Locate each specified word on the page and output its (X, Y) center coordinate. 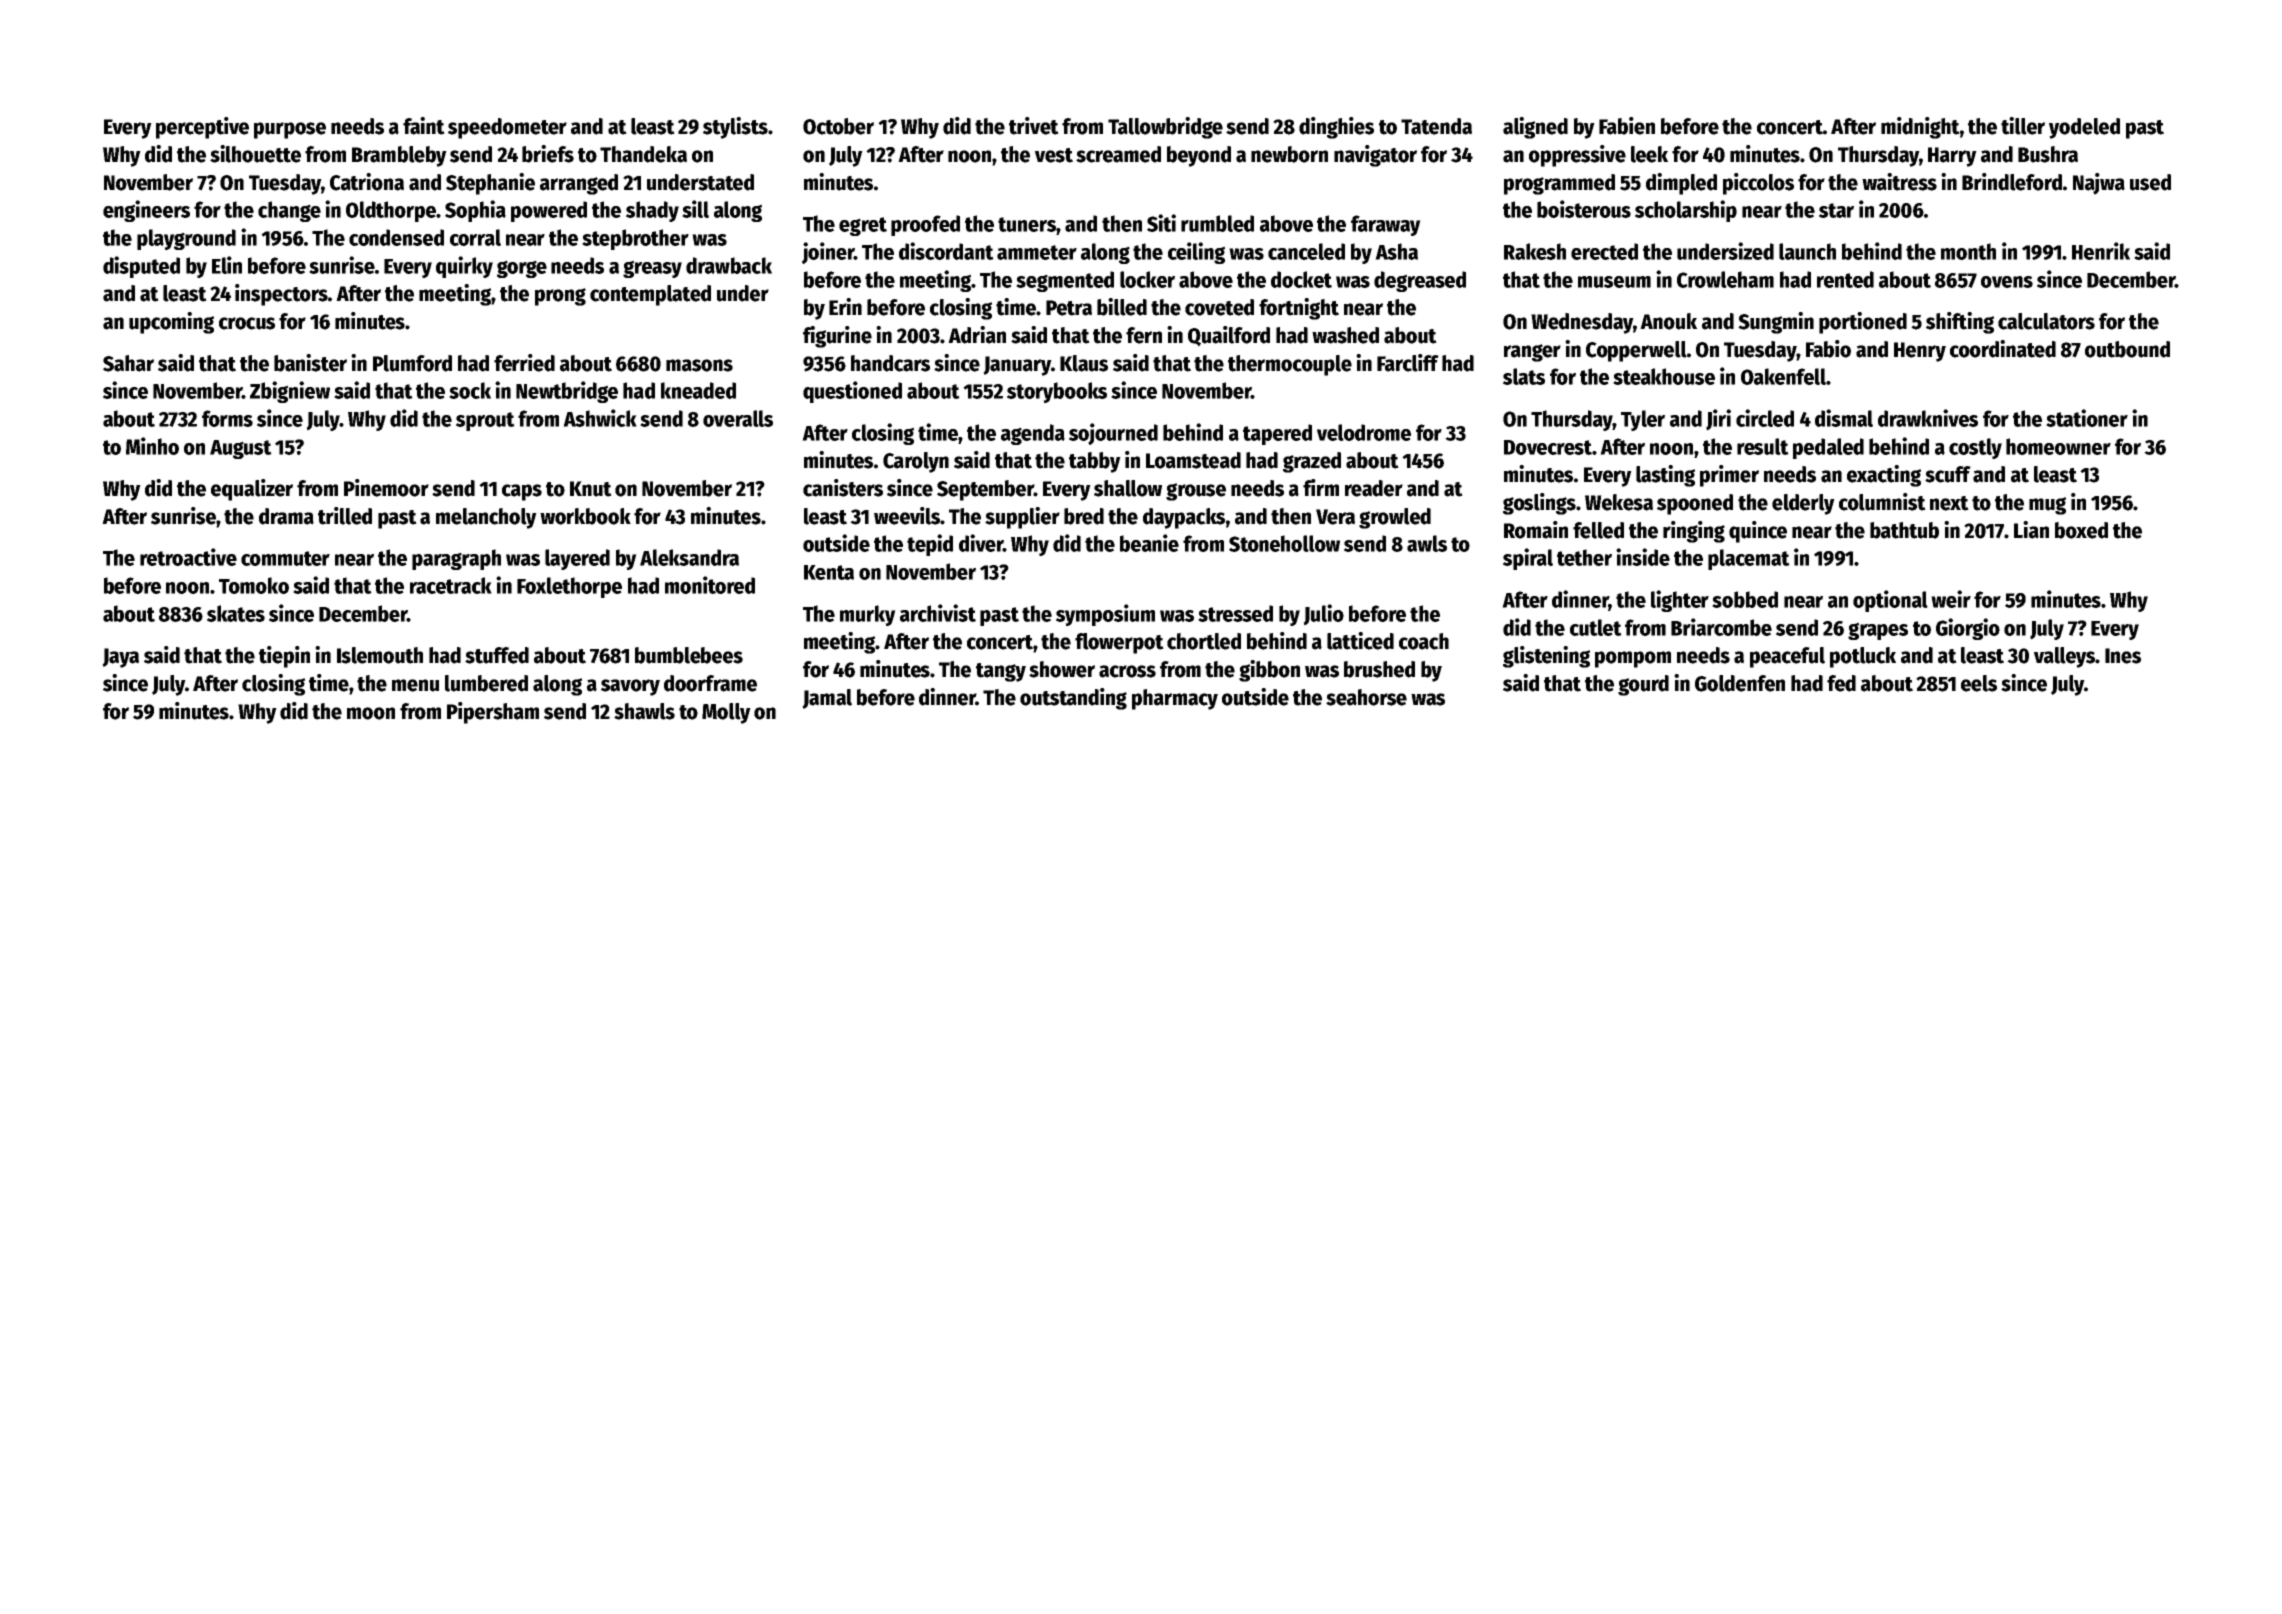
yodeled (2084, 128)
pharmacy (1175, 699)
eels (1979, 683)
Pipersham (493, 713)
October (838, 126)
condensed (396, 237)
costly (1975, 448)
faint (424, 126)
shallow (1128, 488)
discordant (946, 251)
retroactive (188, 557)
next (1949, 503)
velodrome (1364, 432)
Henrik (2101, 251)
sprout (485, 421)
